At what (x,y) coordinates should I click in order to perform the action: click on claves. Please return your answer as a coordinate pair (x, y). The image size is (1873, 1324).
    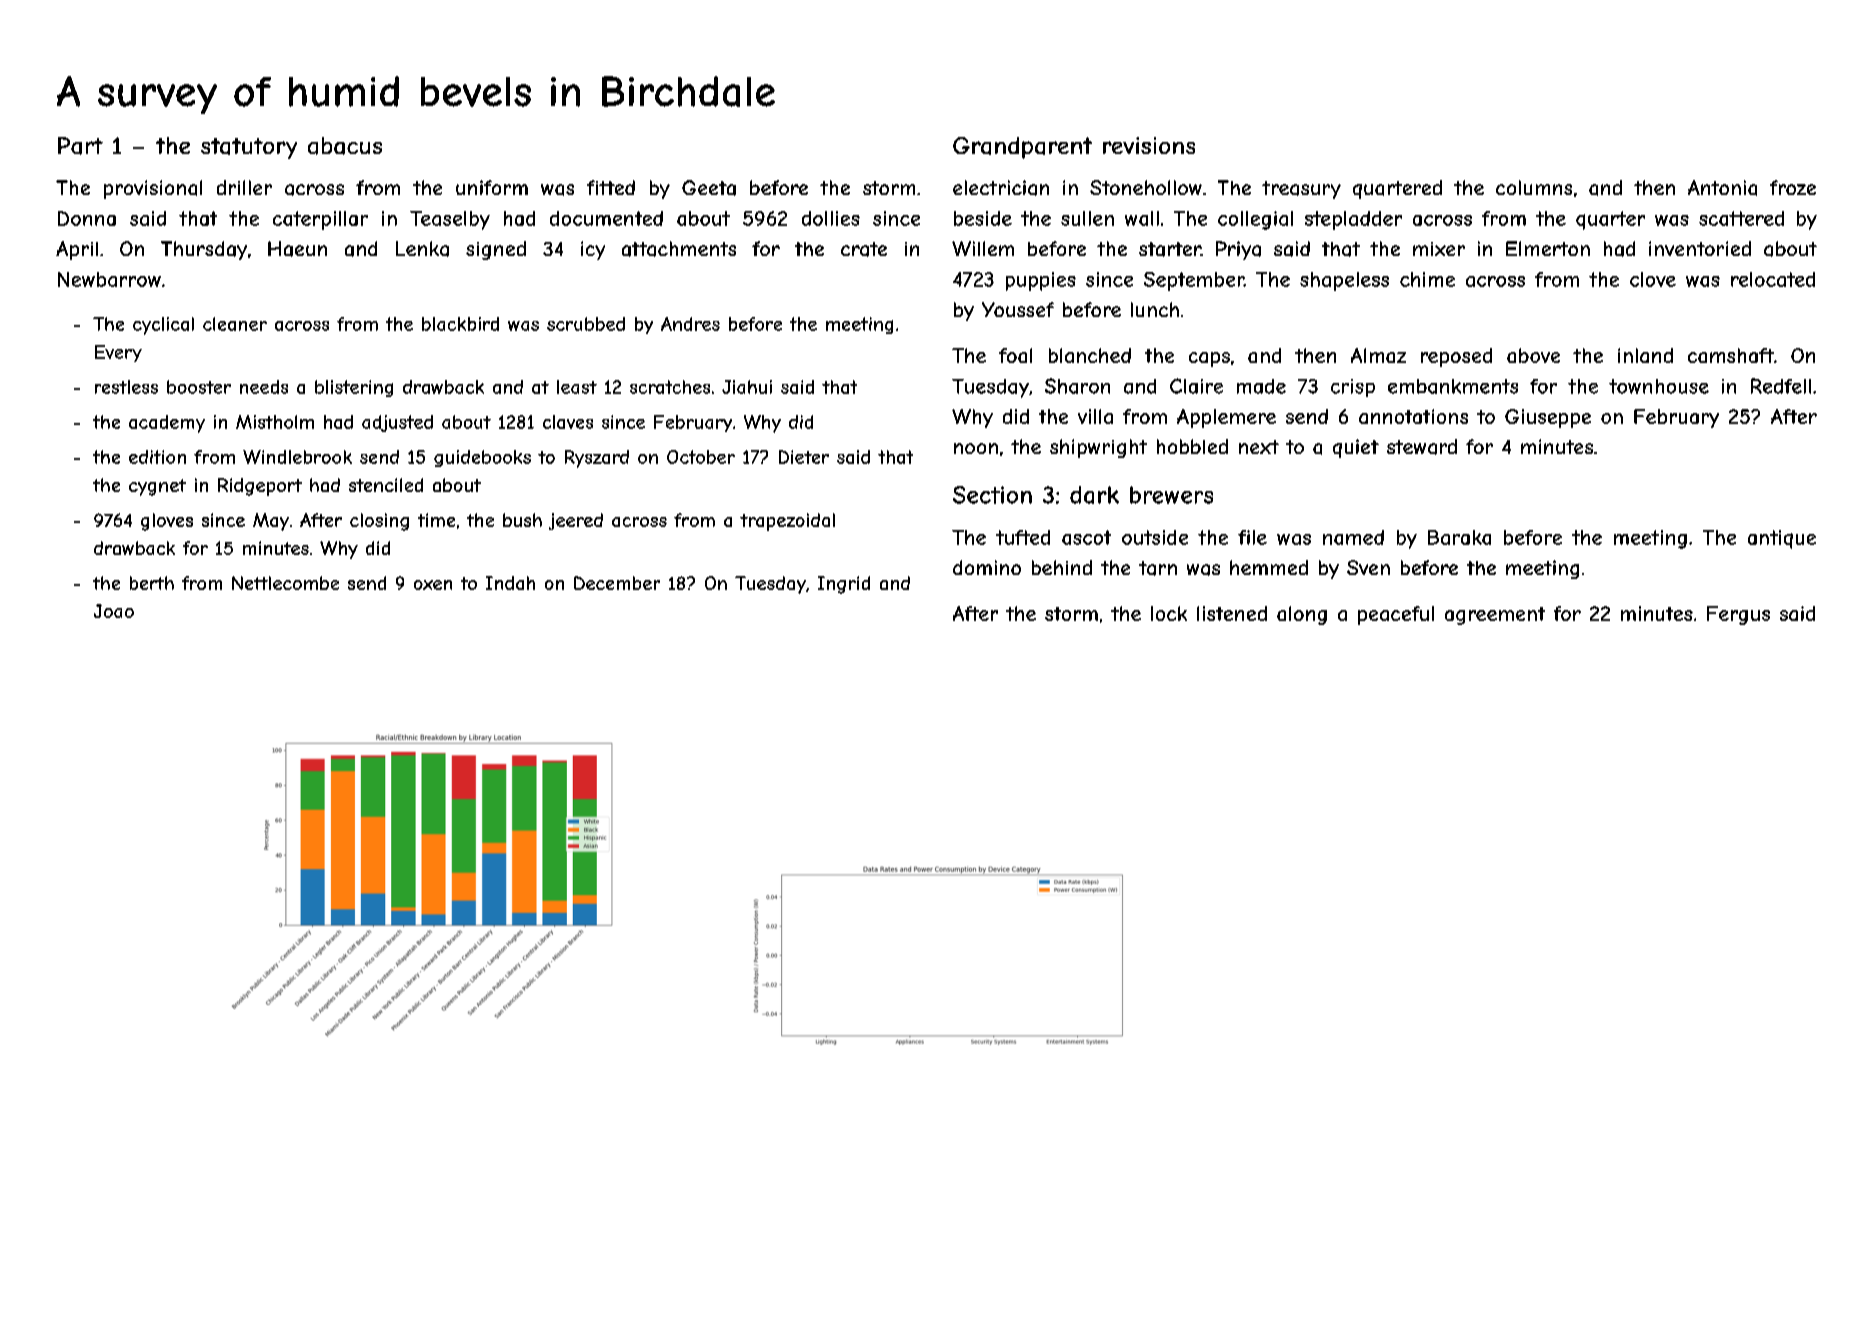
    Looking at the image, I should click on (568, 422).
